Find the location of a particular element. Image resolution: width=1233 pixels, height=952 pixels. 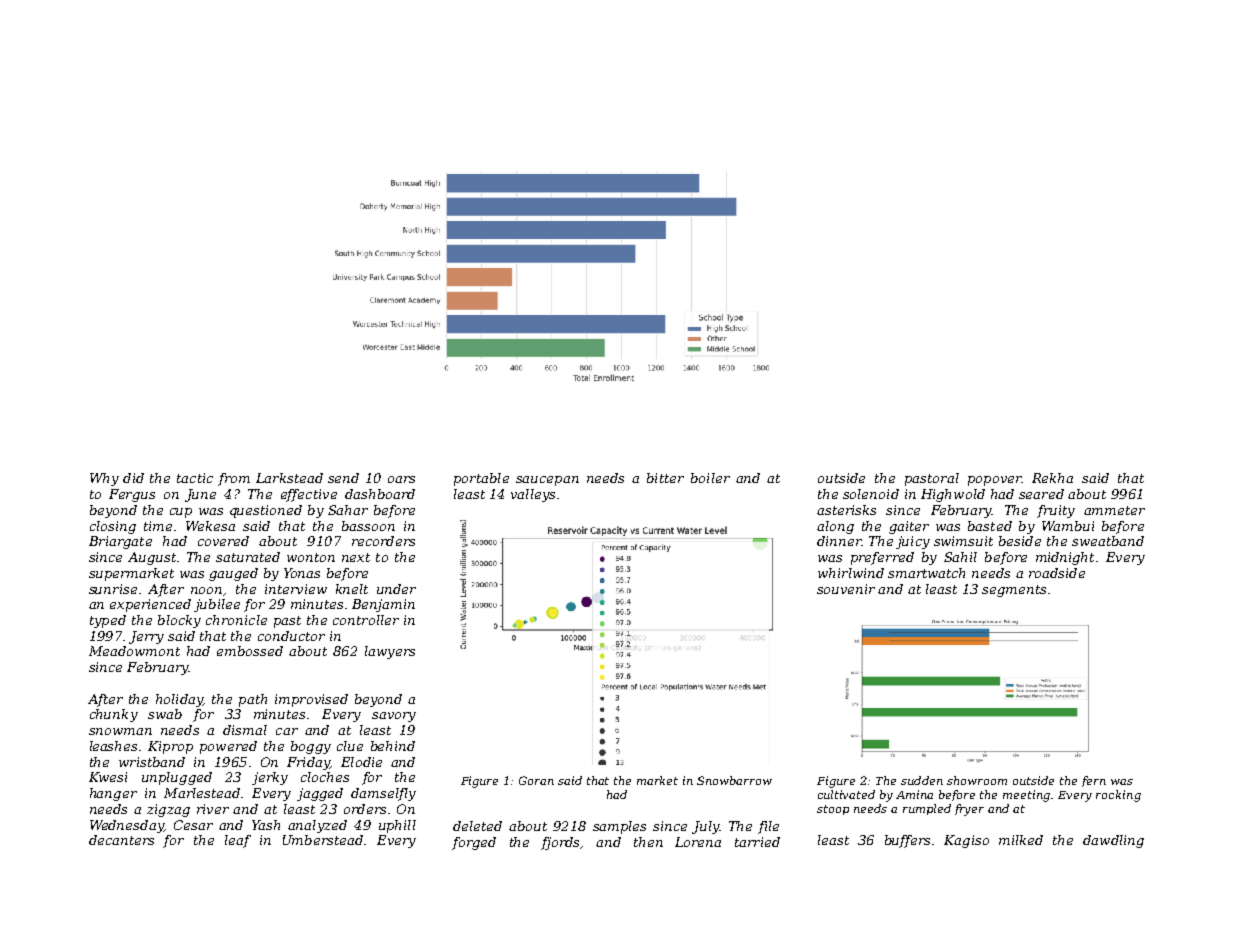

roadside is located at coordinates (1057, 573).
